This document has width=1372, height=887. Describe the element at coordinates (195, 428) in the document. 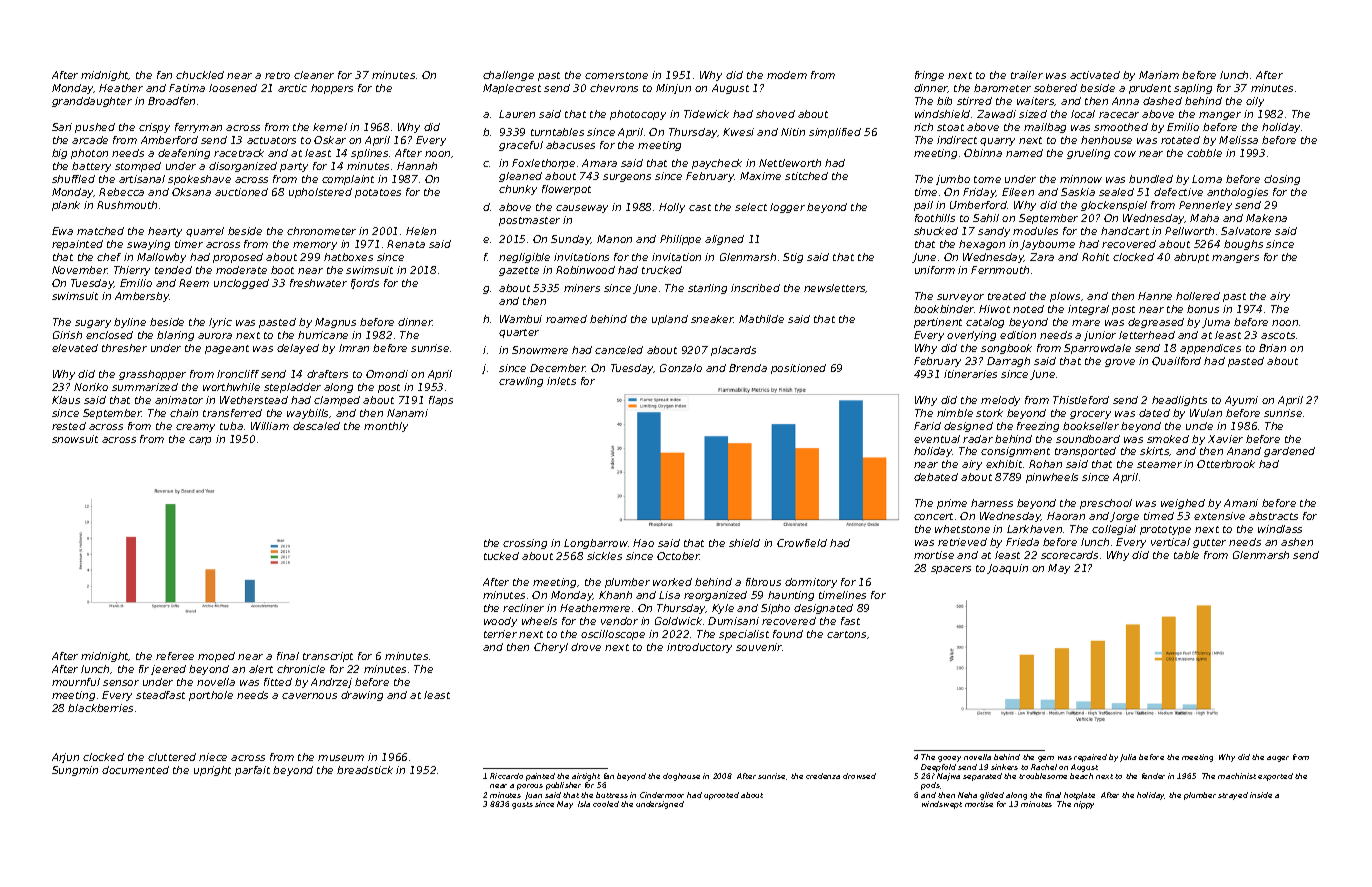

I see `creamy` at that location.
